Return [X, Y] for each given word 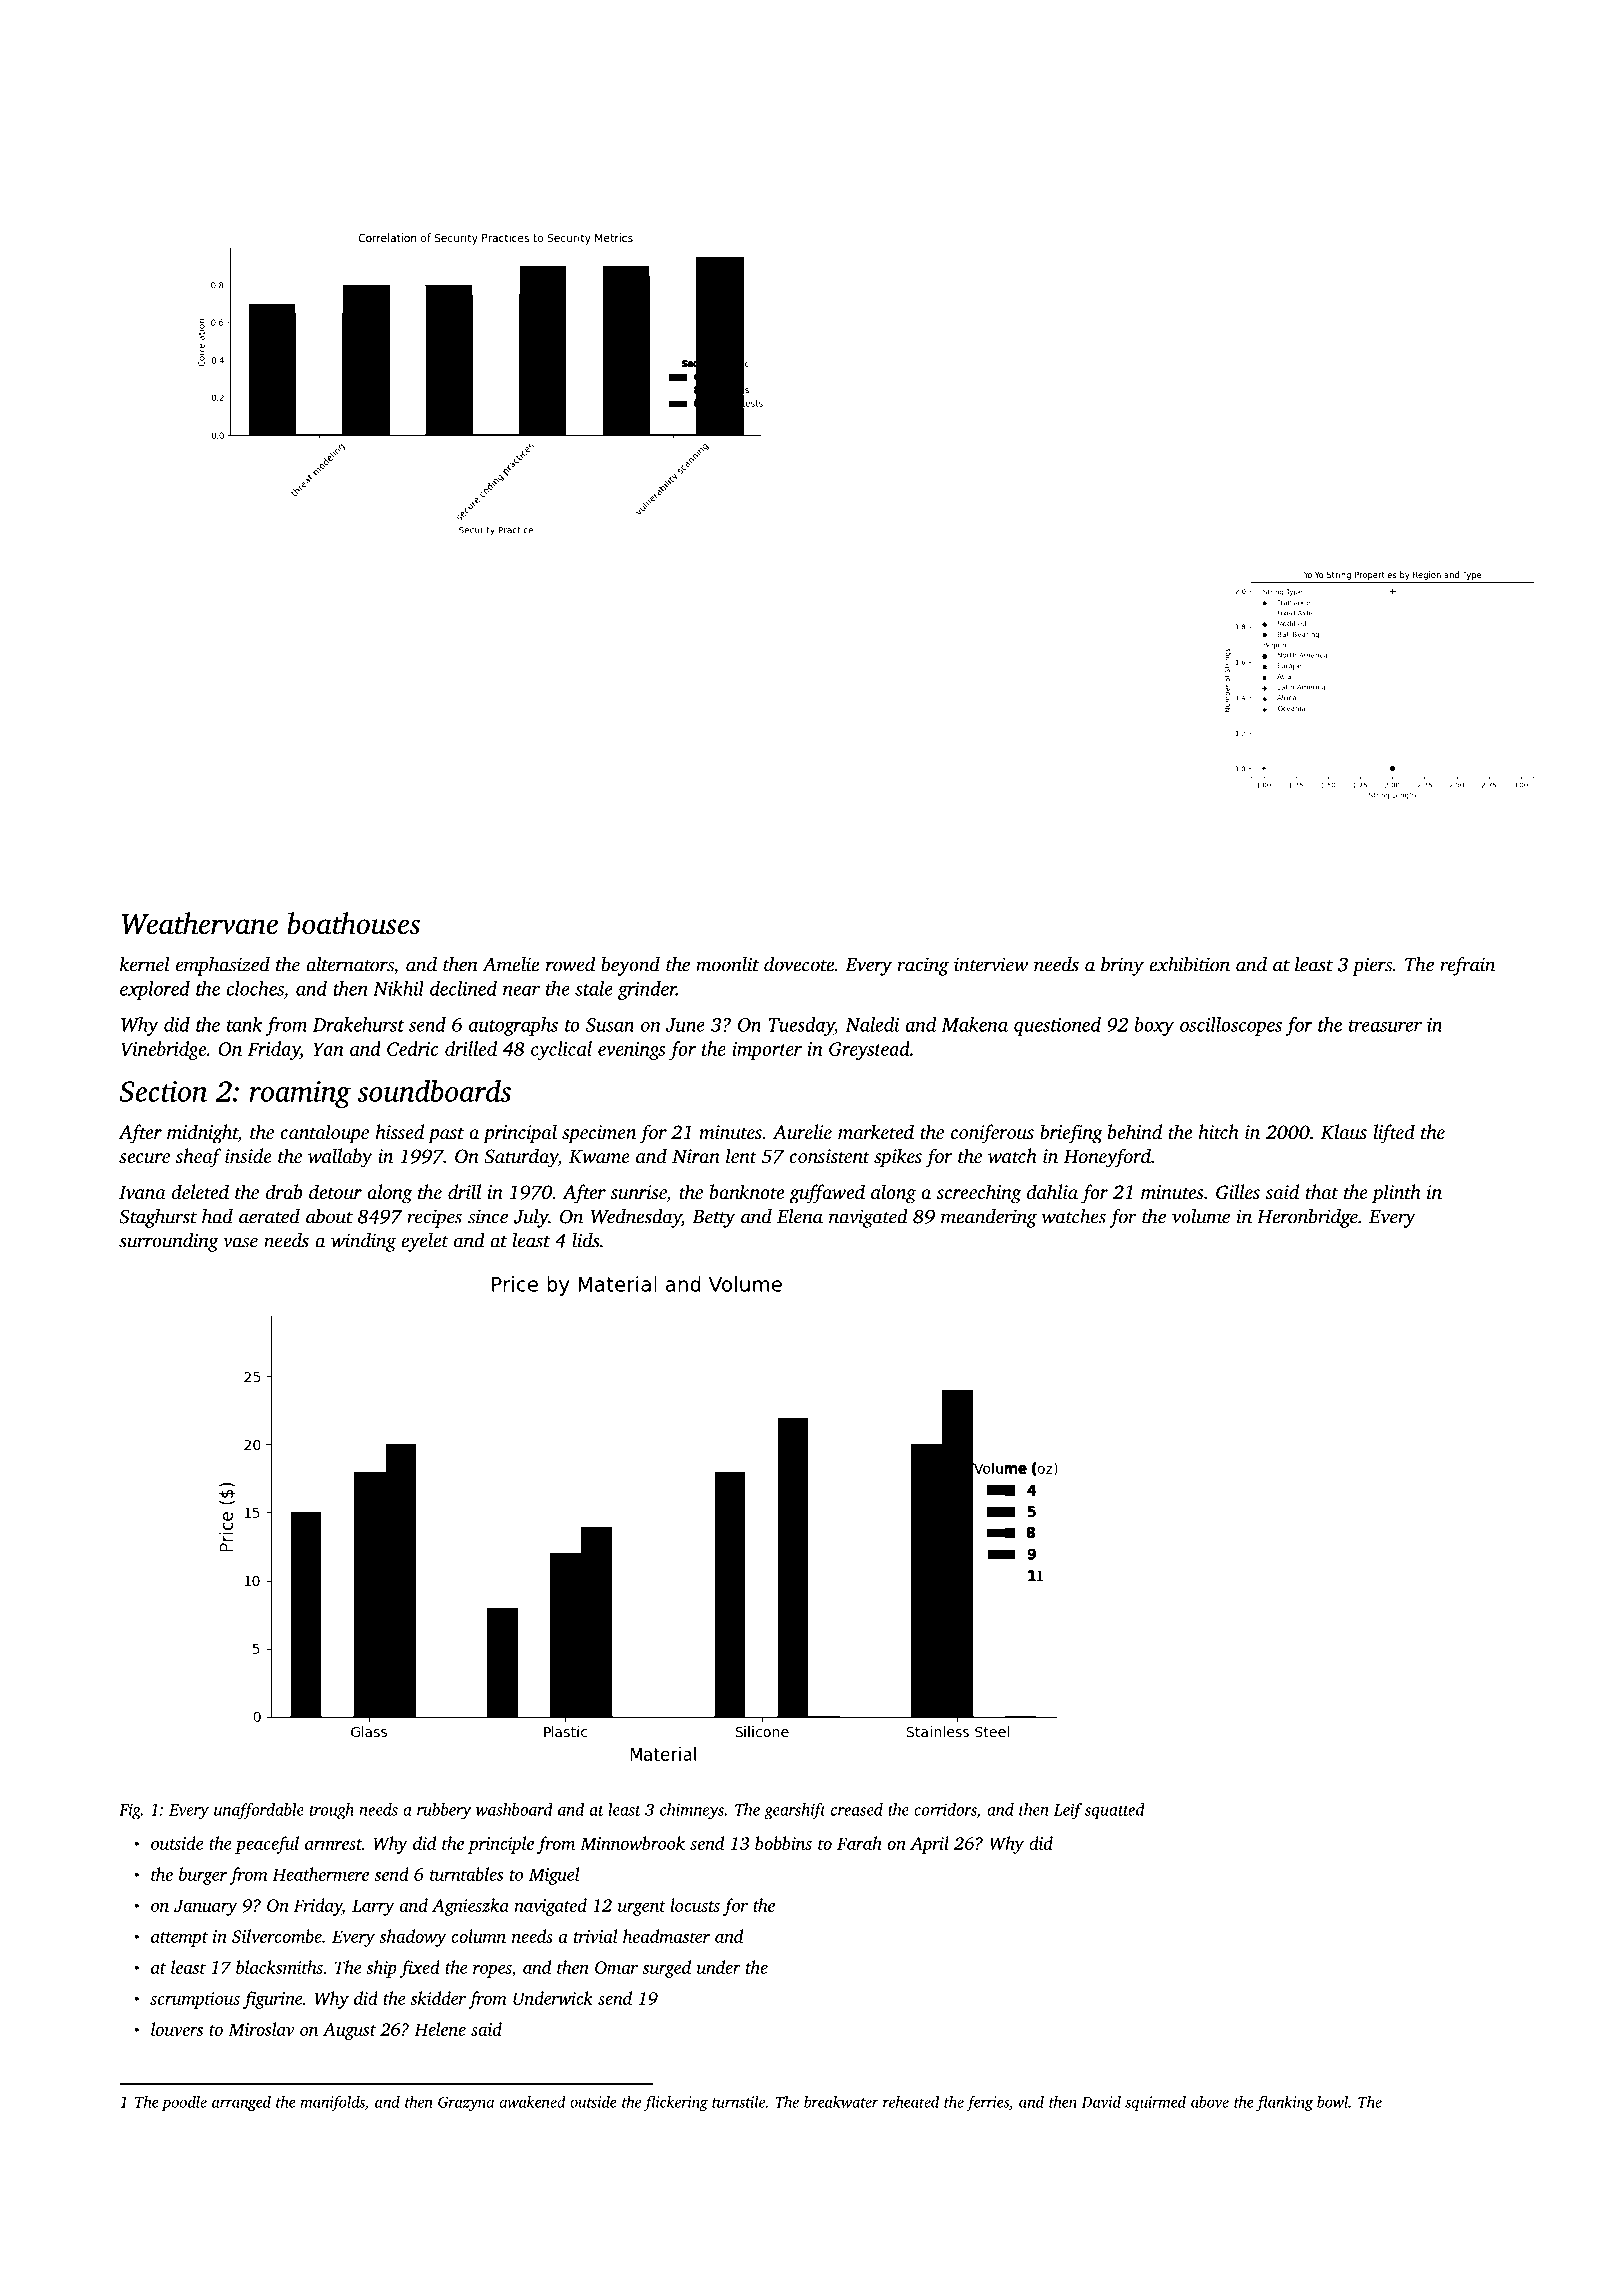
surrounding [169, 1242]
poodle [184, 2103]
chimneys [692, 1811]
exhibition [1189, 964]
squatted [1114, 1811]
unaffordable [259, 1811]
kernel [145, 964]
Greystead [869, 1050]
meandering [989, 1218]
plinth [1396, 1194]
